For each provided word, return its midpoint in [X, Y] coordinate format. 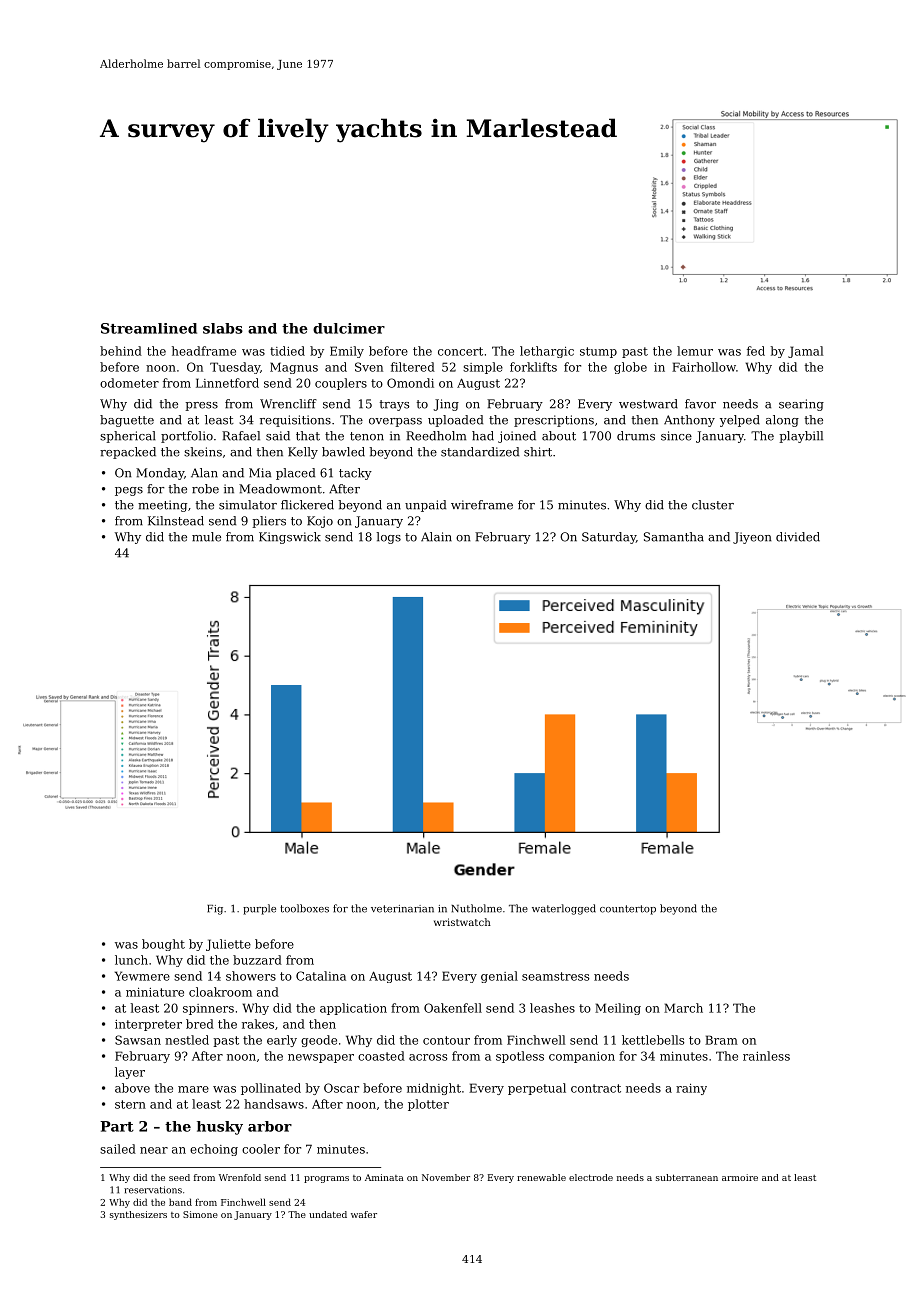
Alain [436, 537]
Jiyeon [752, 538]
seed [179, 1177]
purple [259, 909]
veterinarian [402, 909]
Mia [260, 473]
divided [798, 537]
